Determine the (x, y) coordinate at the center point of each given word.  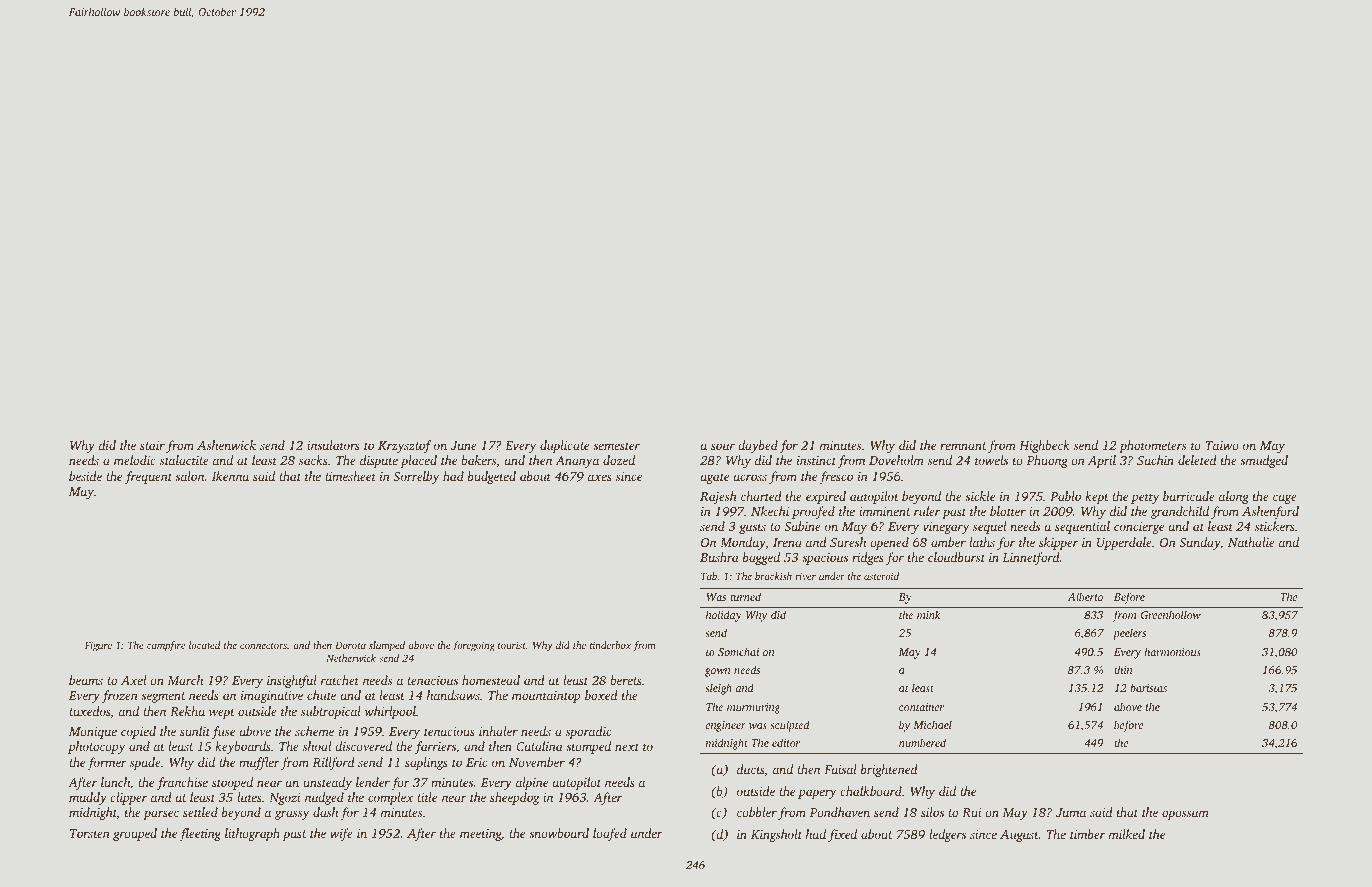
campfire (166, 646)
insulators (333, 445)
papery (817, 794)
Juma (1071, 812)
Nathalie (1251, 542)
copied (138, 732)
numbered (922, 742)
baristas (1148, 687)
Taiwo (1222, 445)
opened (889, 543)
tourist (512, 645)
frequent (148, 477)
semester (616, 446)
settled (200, 812)
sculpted (789, 726)
